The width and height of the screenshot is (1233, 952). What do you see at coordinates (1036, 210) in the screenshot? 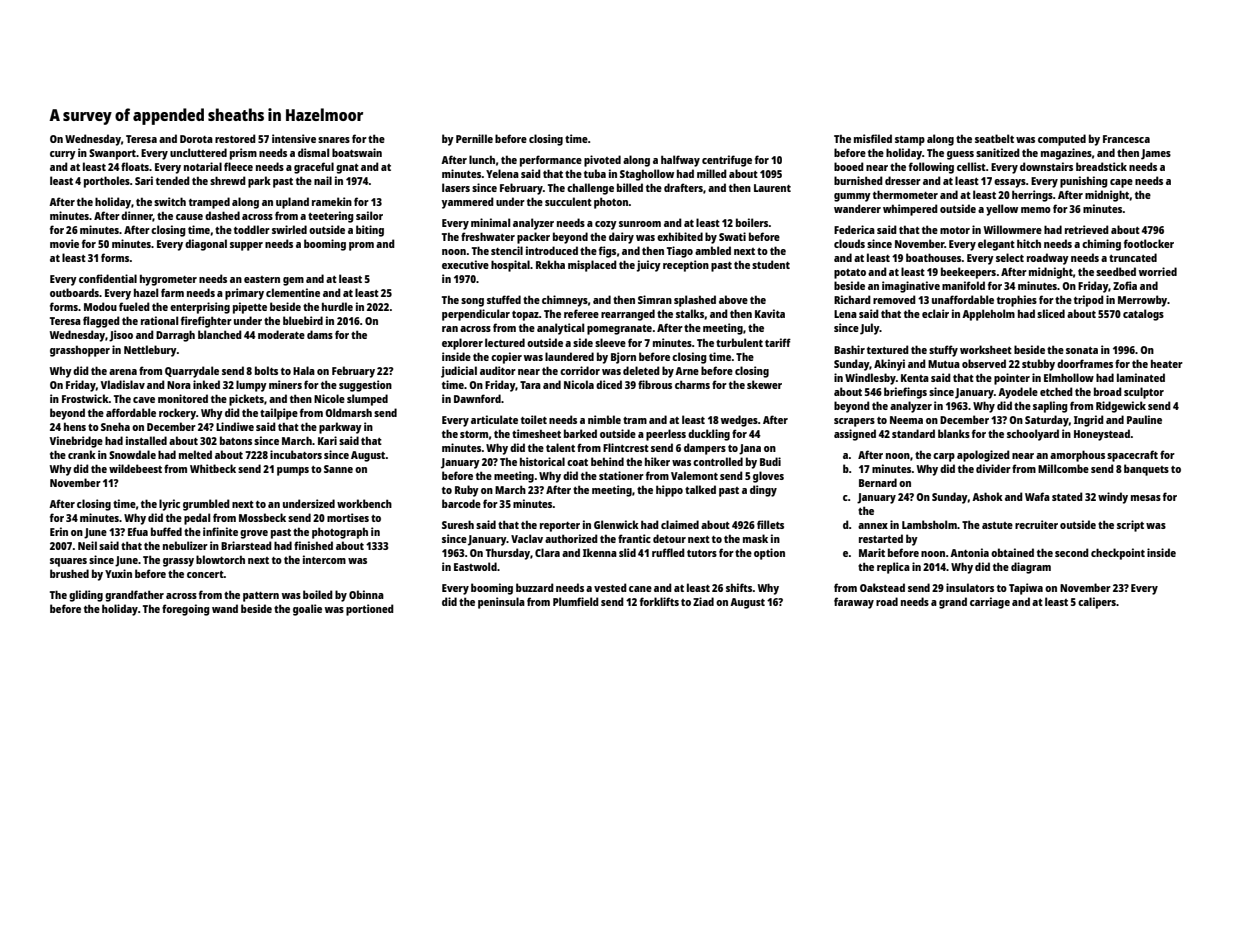
I see `memo` at bounding box center [1036, 210].
